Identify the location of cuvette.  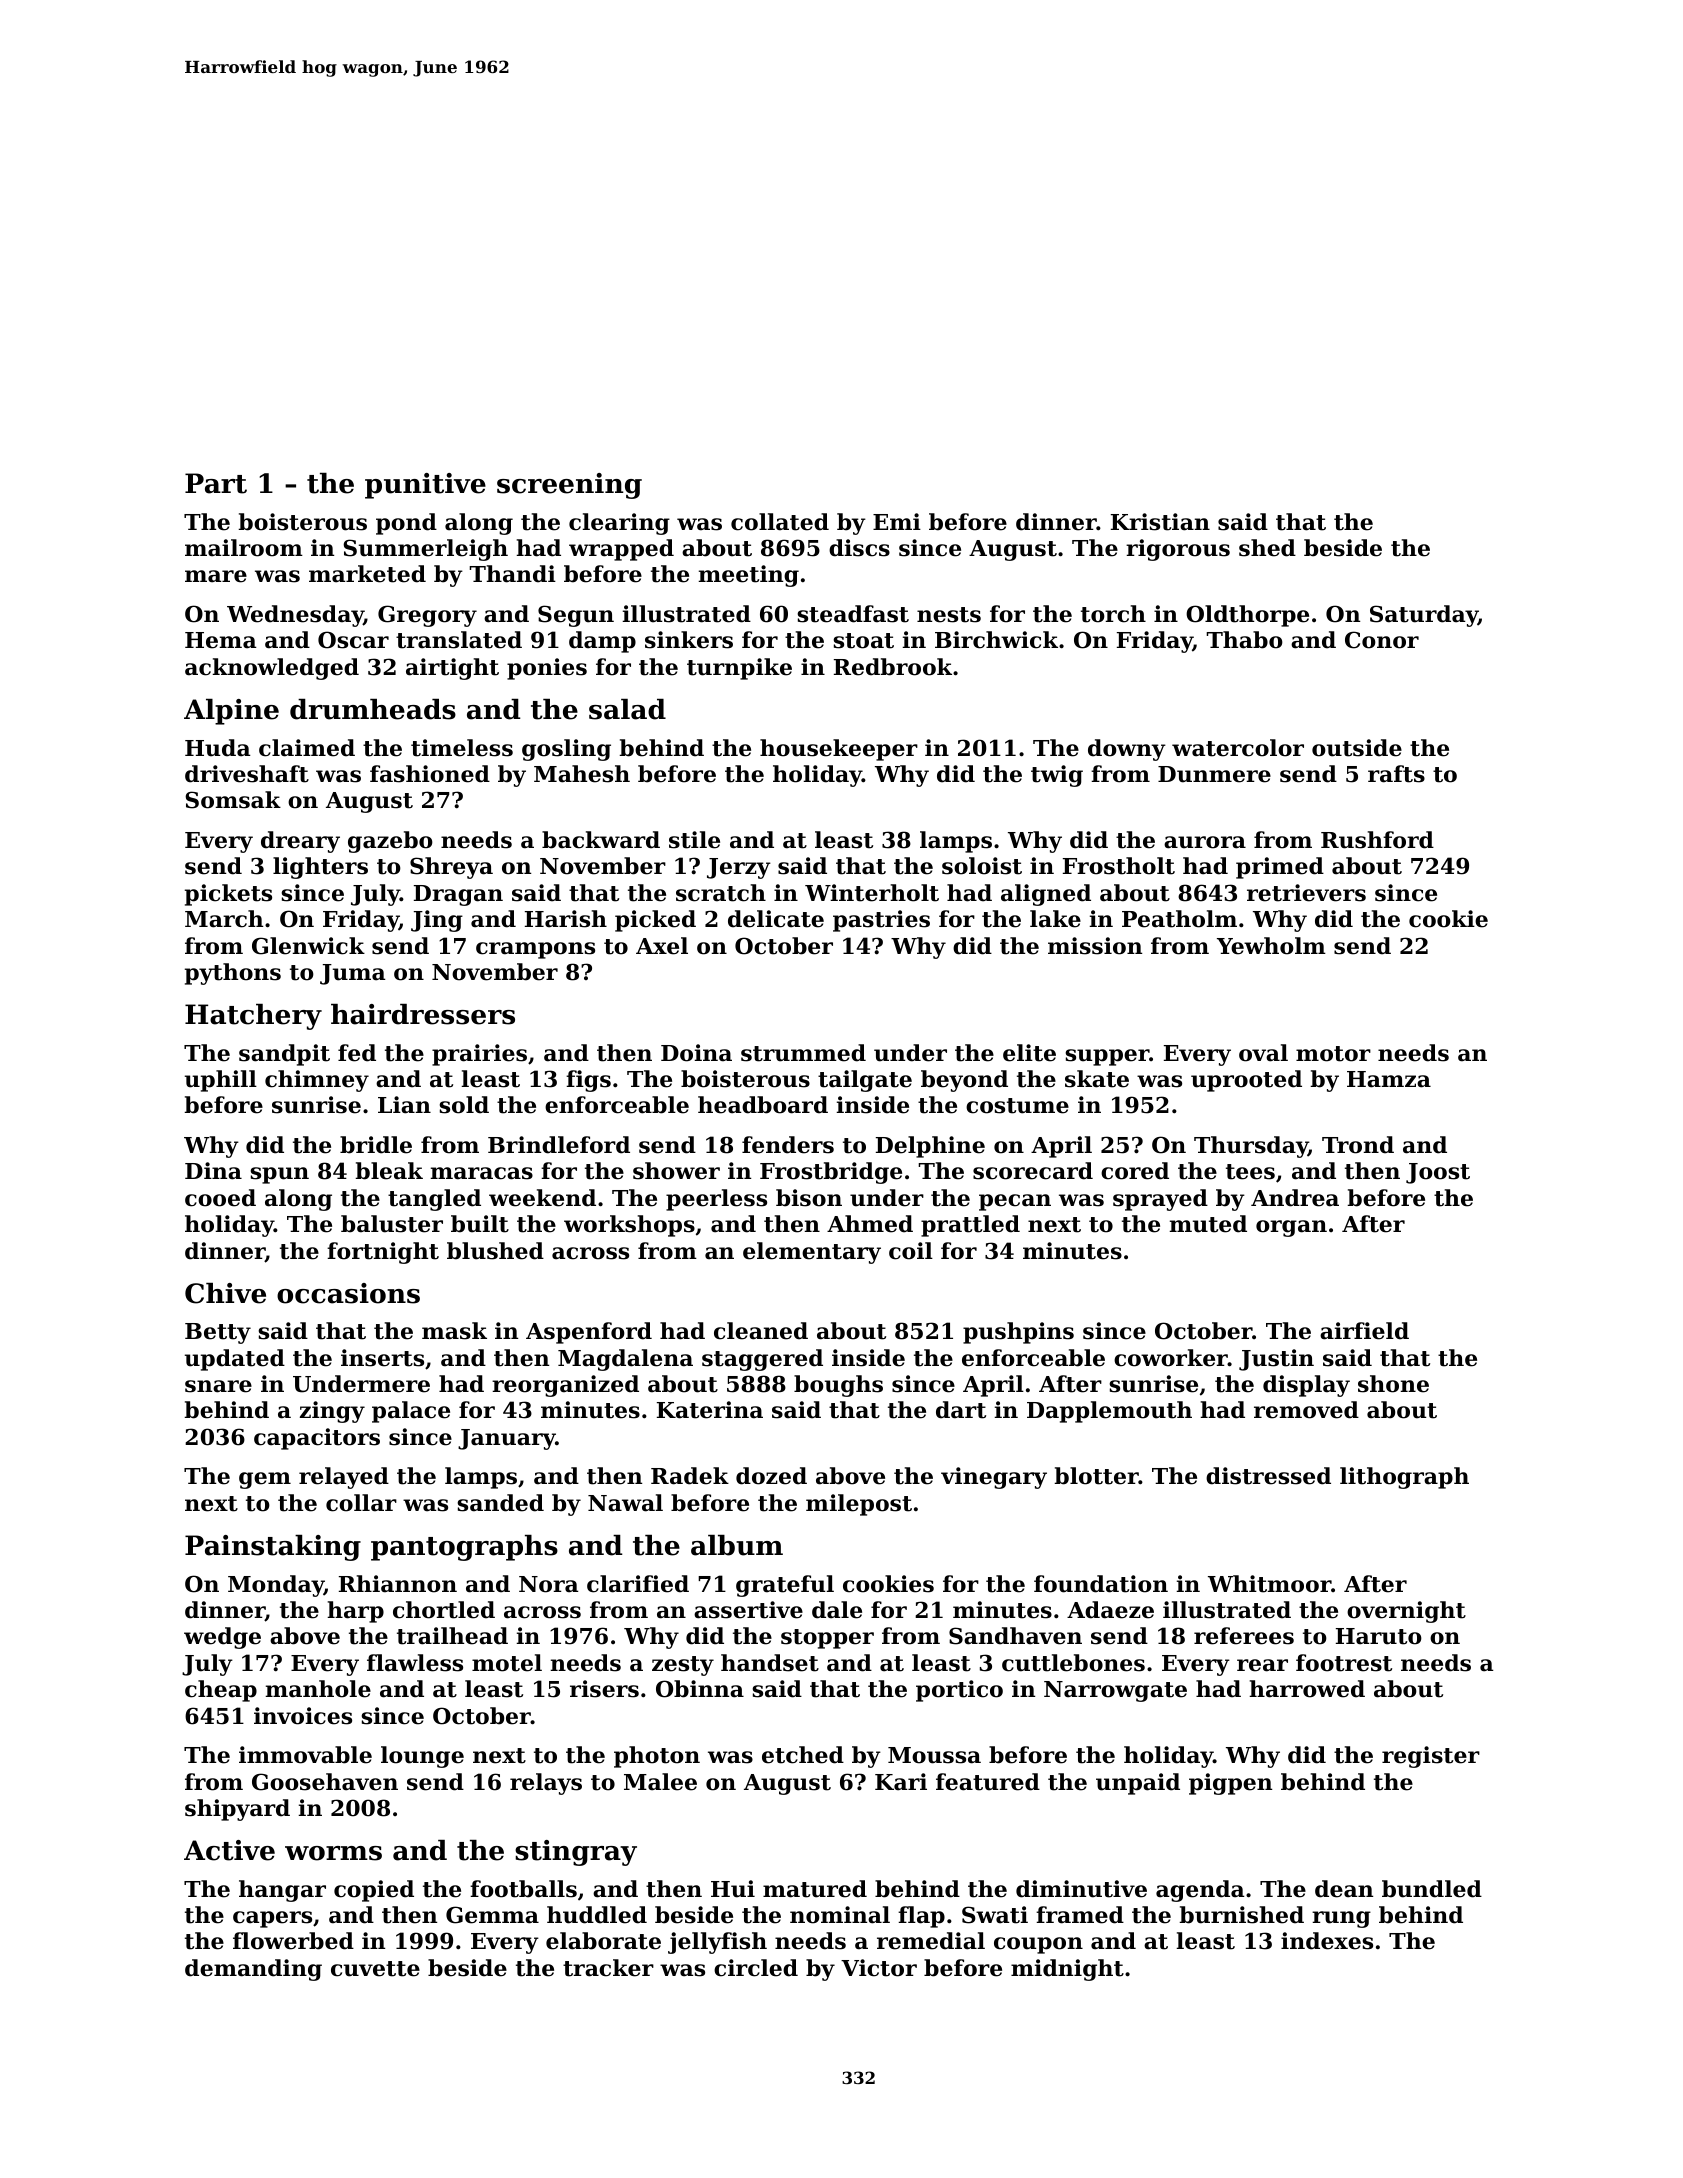
(375, 1969).
